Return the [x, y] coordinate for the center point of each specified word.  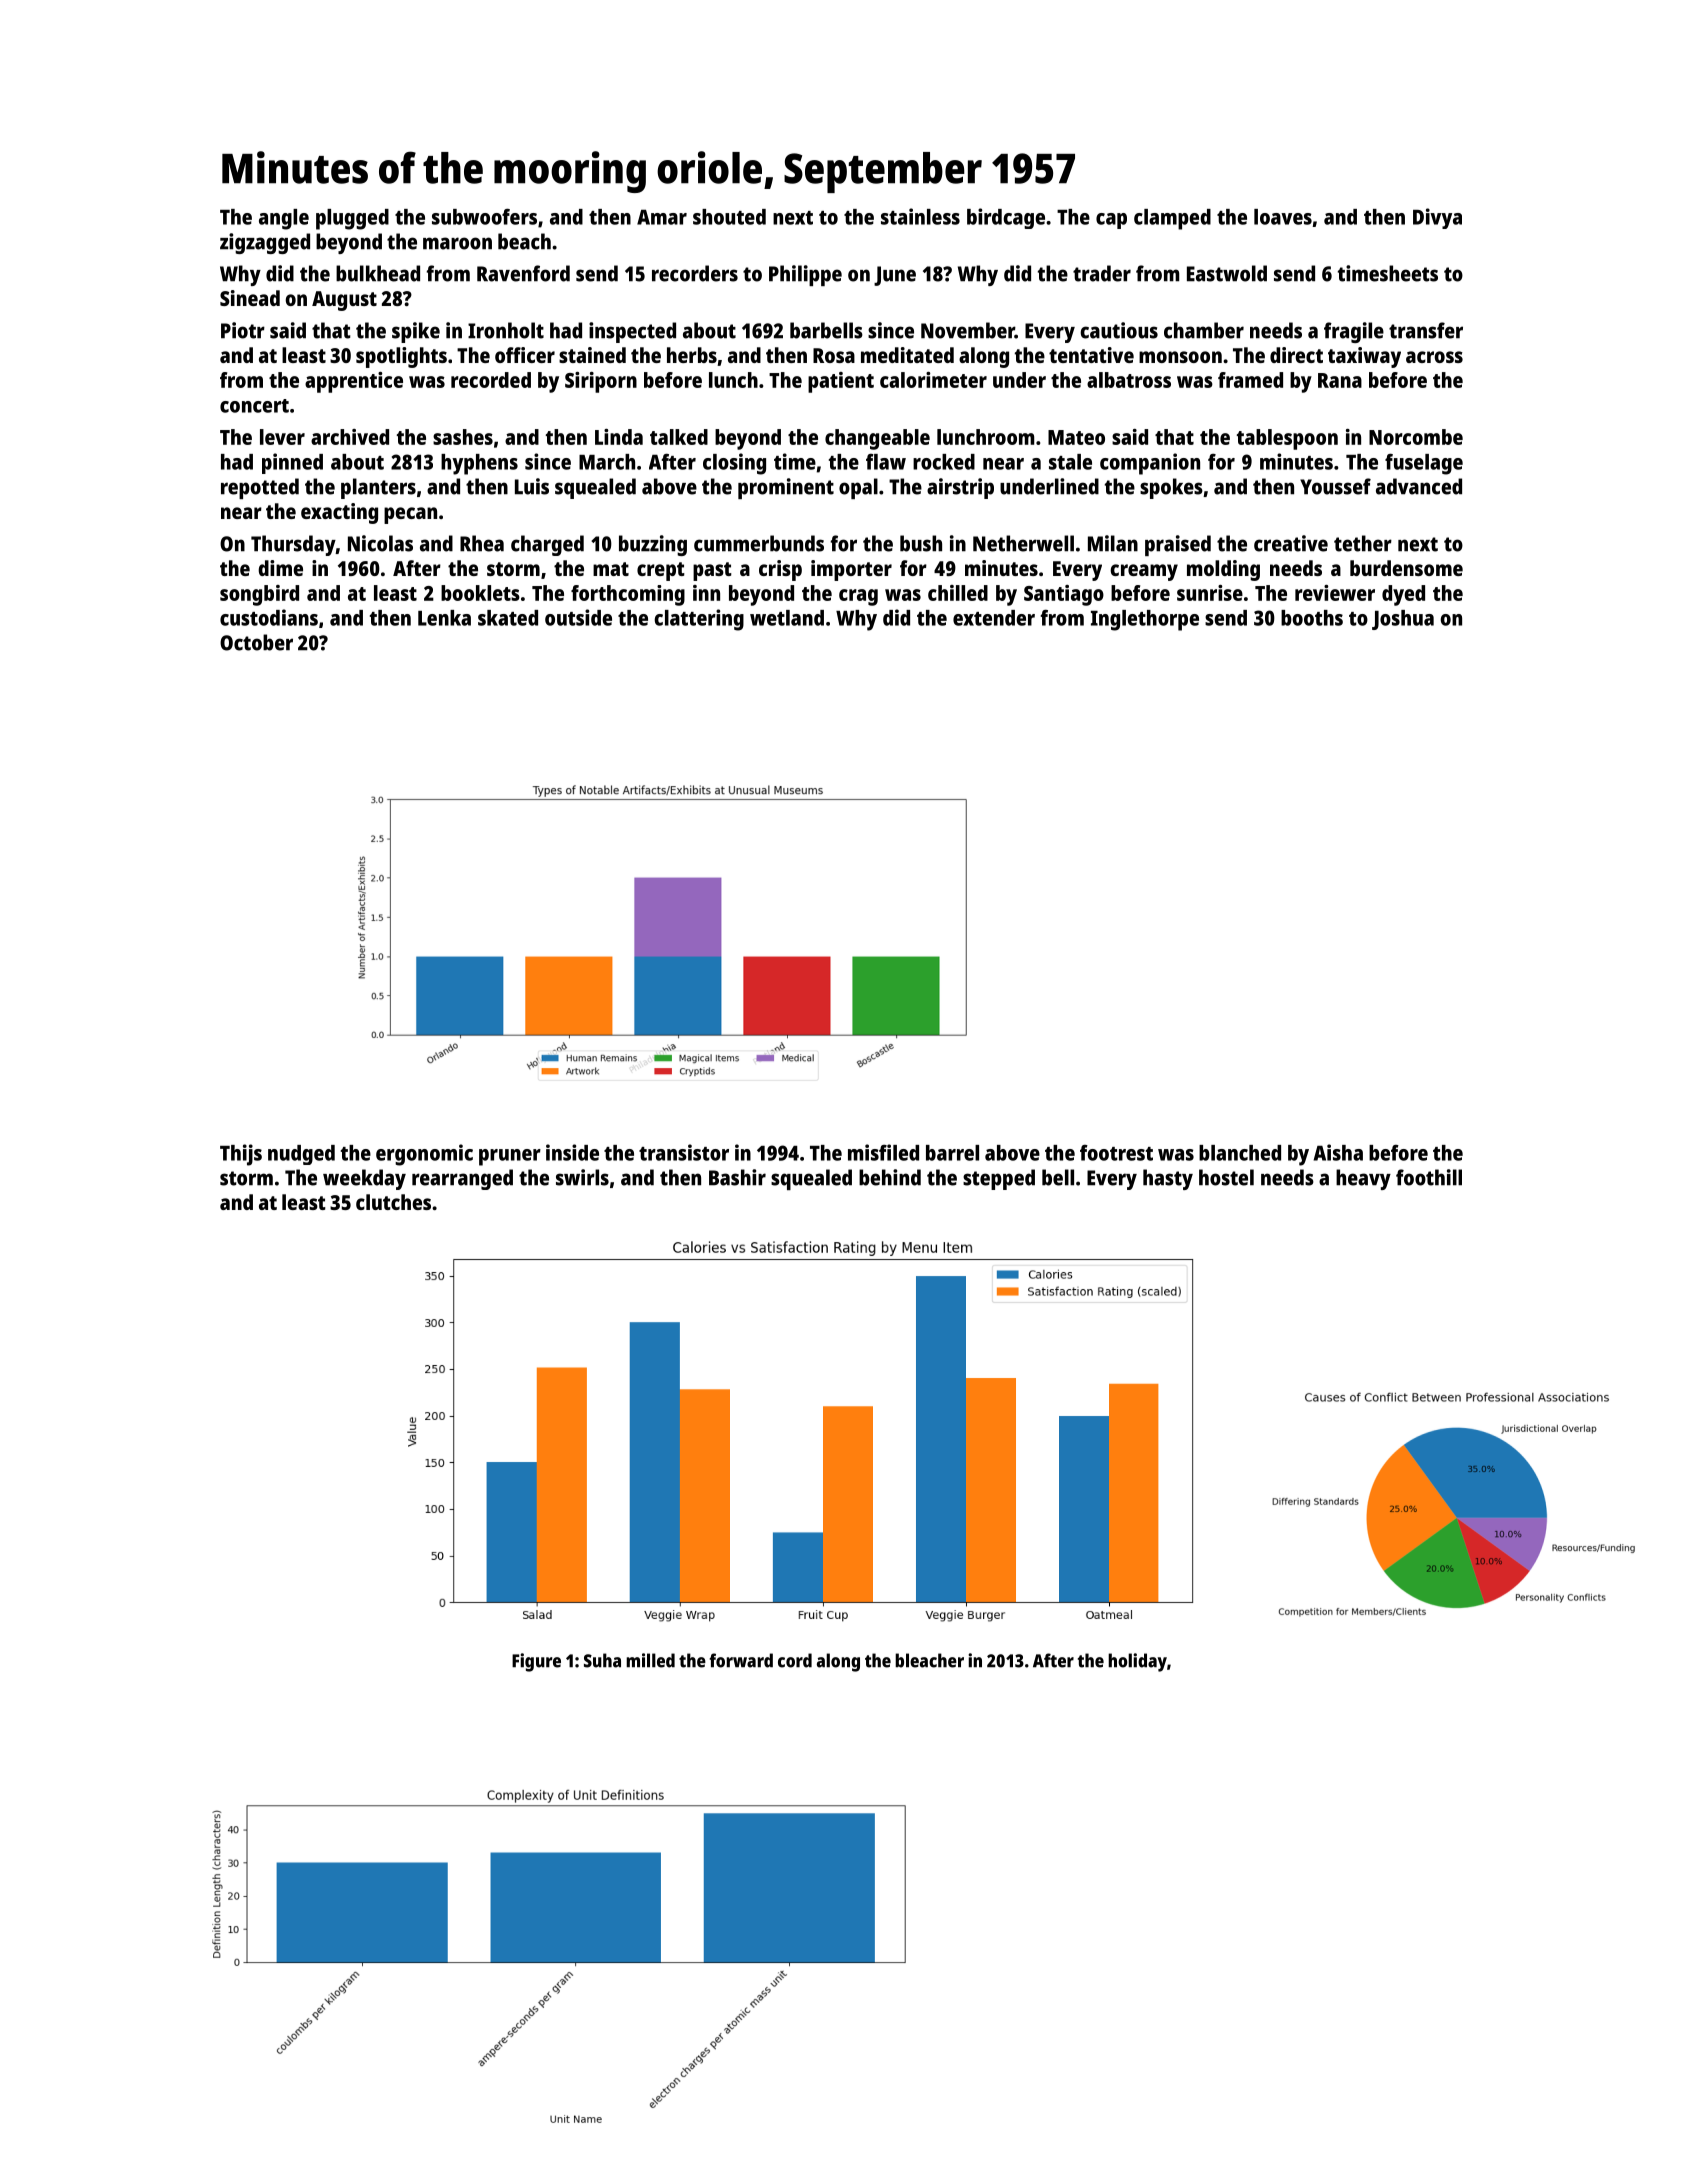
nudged [301, 1155]
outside [578, 617]
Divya [1437, 218]
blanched [1240, 1153]
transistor [684, 1152]
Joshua [1403, 620]
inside [572, 1152]
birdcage [1006, 218]
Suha [602, 1660]
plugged [352, 219]
